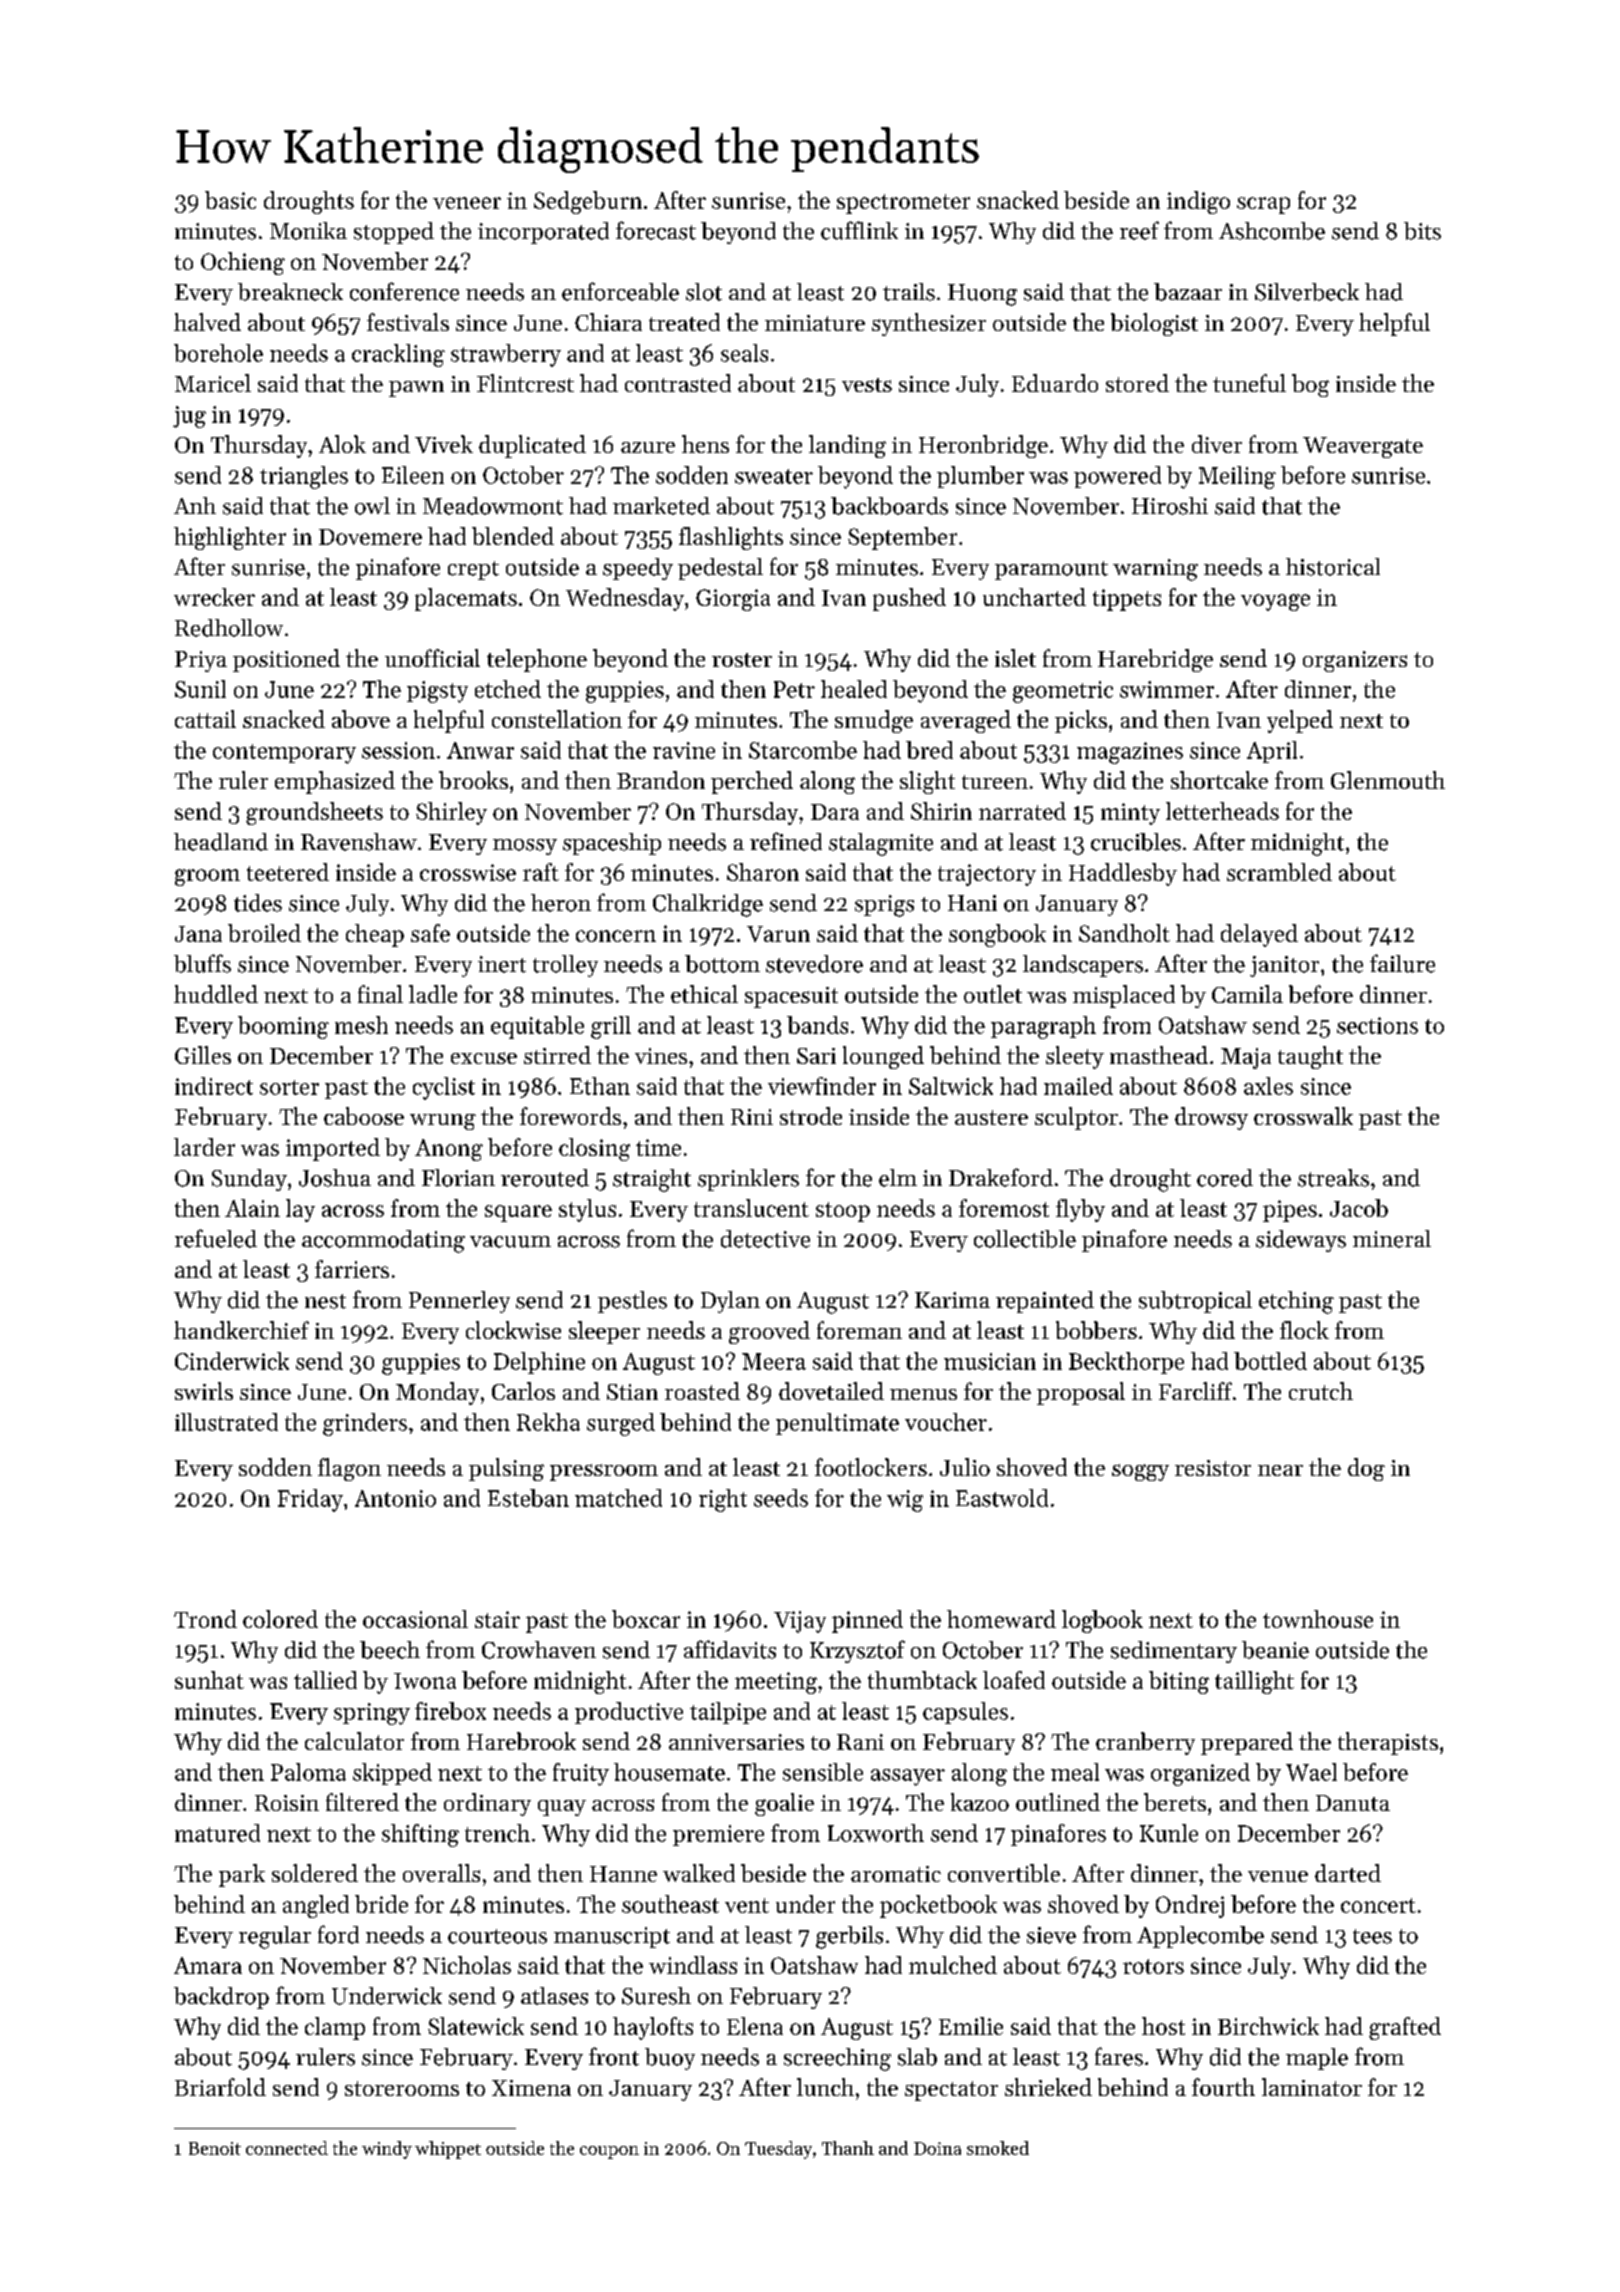 This document has width=1620, height=2292. What do you see at coordinates (1353, 1803) in the document?
I see `Danuta` at bounding box center [1353, 1803].
